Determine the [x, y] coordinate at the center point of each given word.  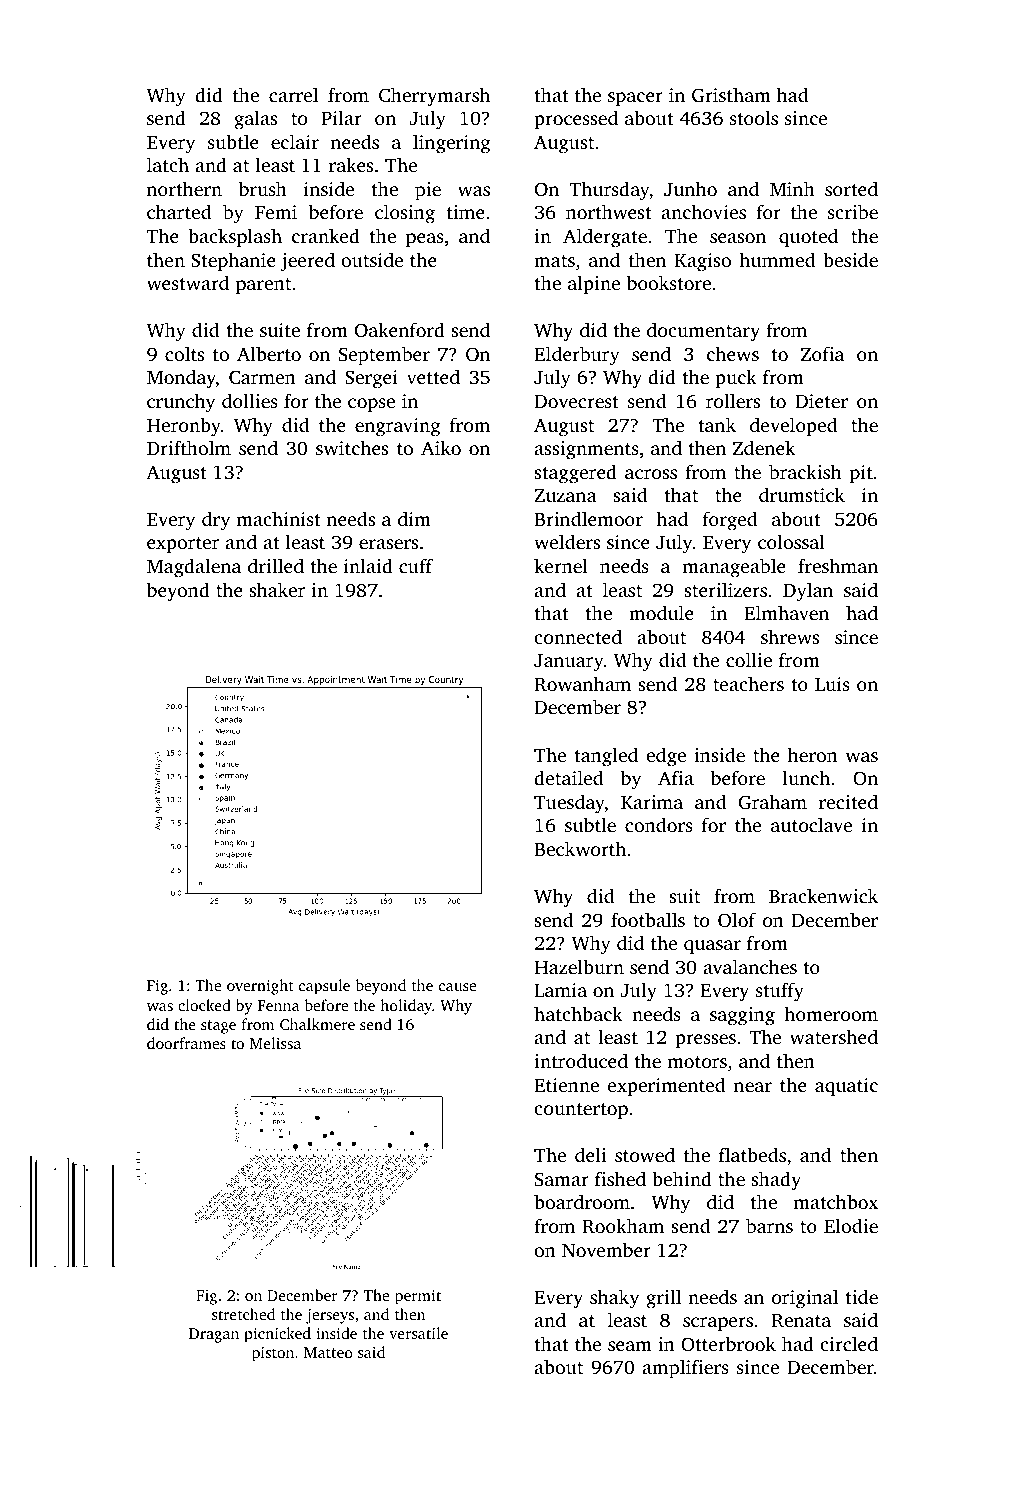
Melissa [275, 1043]
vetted [433, 376]
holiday [406, 1007]
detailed [568, 777]
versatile [418, 1333]
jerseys [330, 1316]
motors [697, 1062]
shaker [277, 589]
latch [168, 164]
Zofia [822, 353]
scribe [853, 211]
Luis [832, 684]
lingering [451, 144]
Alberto [269, 353]
